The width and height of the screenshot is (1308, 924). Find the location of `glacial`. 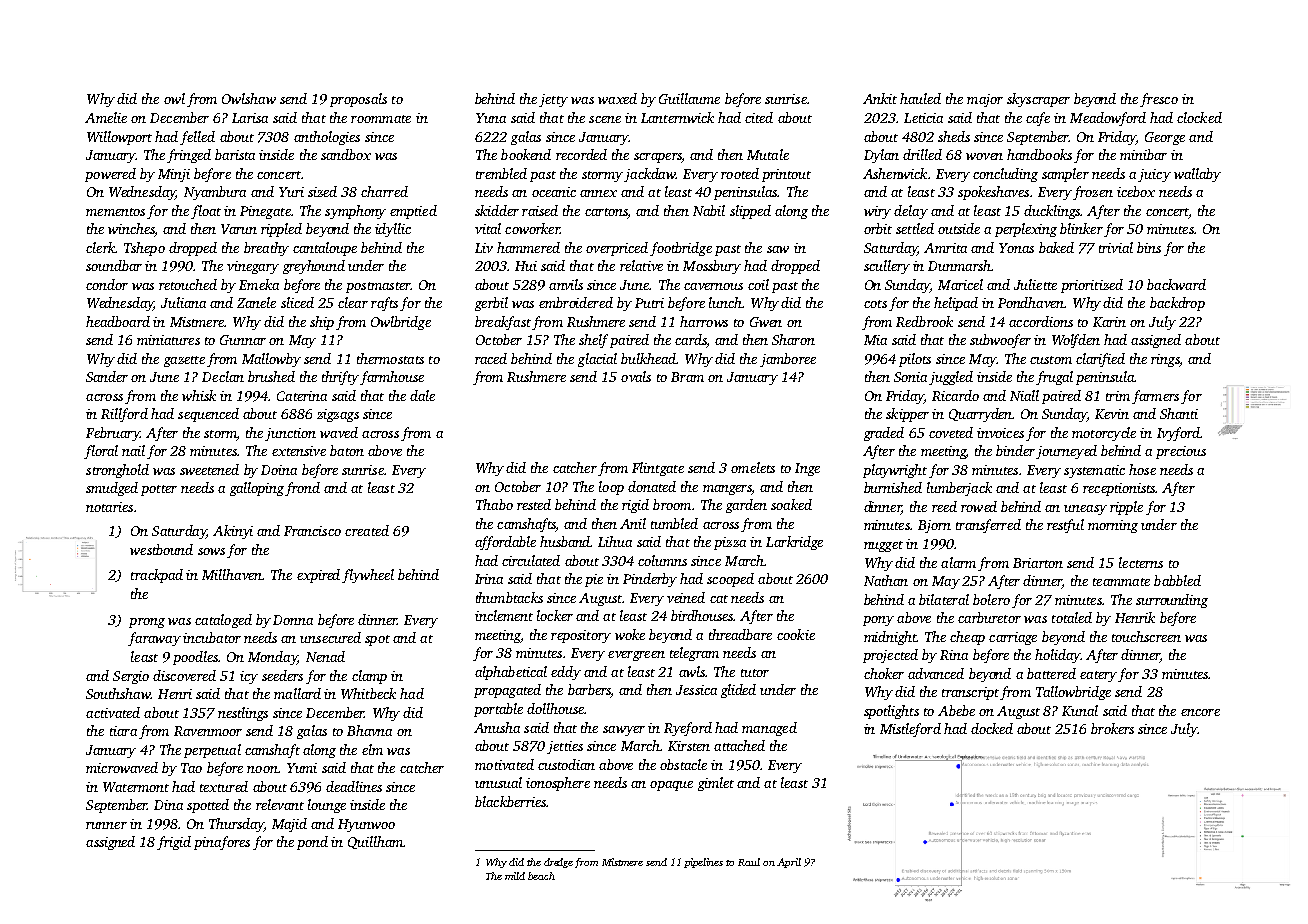

glacial is located at coordinates (597, 360).
